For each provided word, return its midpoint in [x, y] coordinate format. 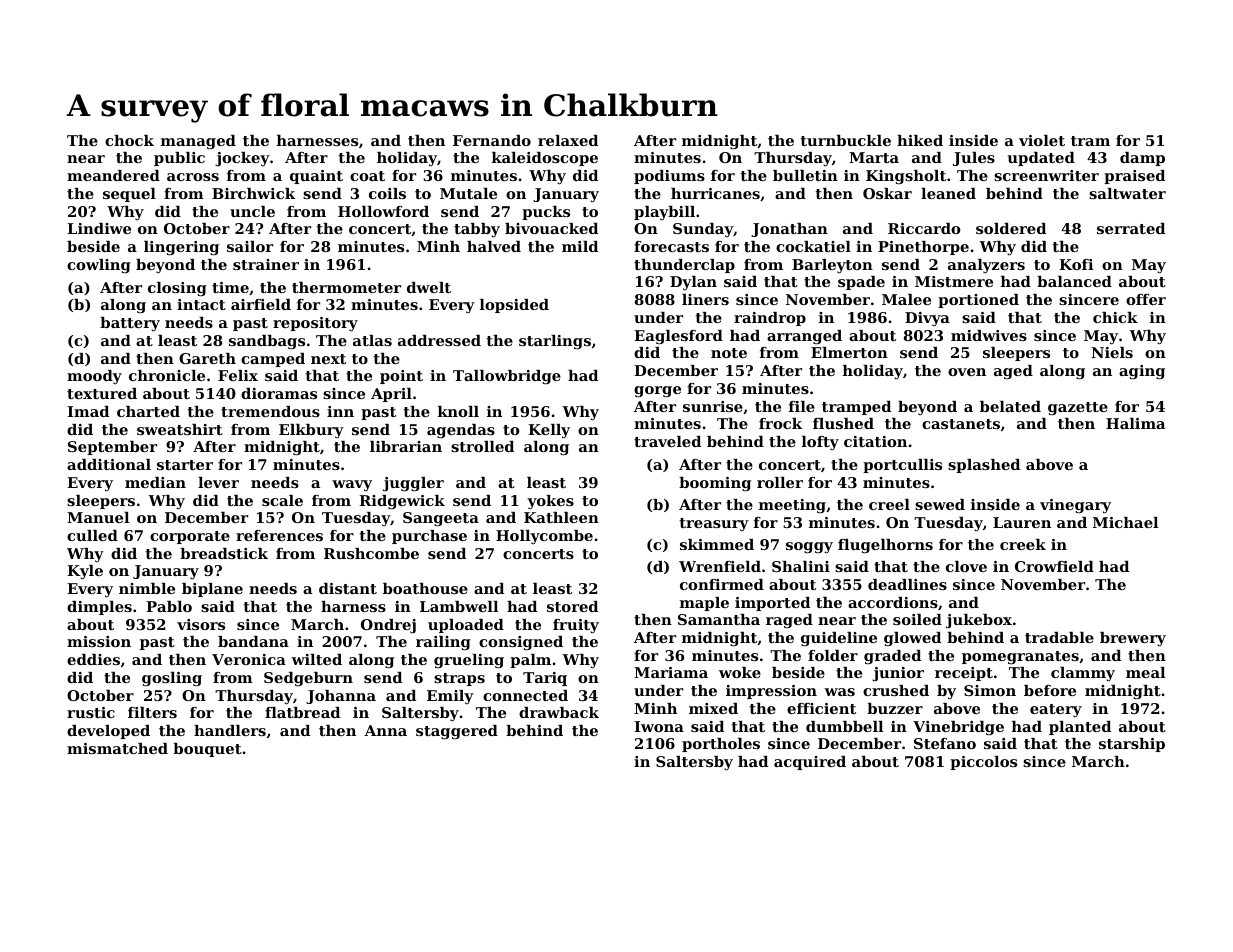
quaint [316, 177]
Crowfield [1054, 566]
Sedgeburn [308, 679]
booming [715, 484]
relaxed [568, 140]
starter [185, 465]
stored [572, 606]
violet [1042, 140]
